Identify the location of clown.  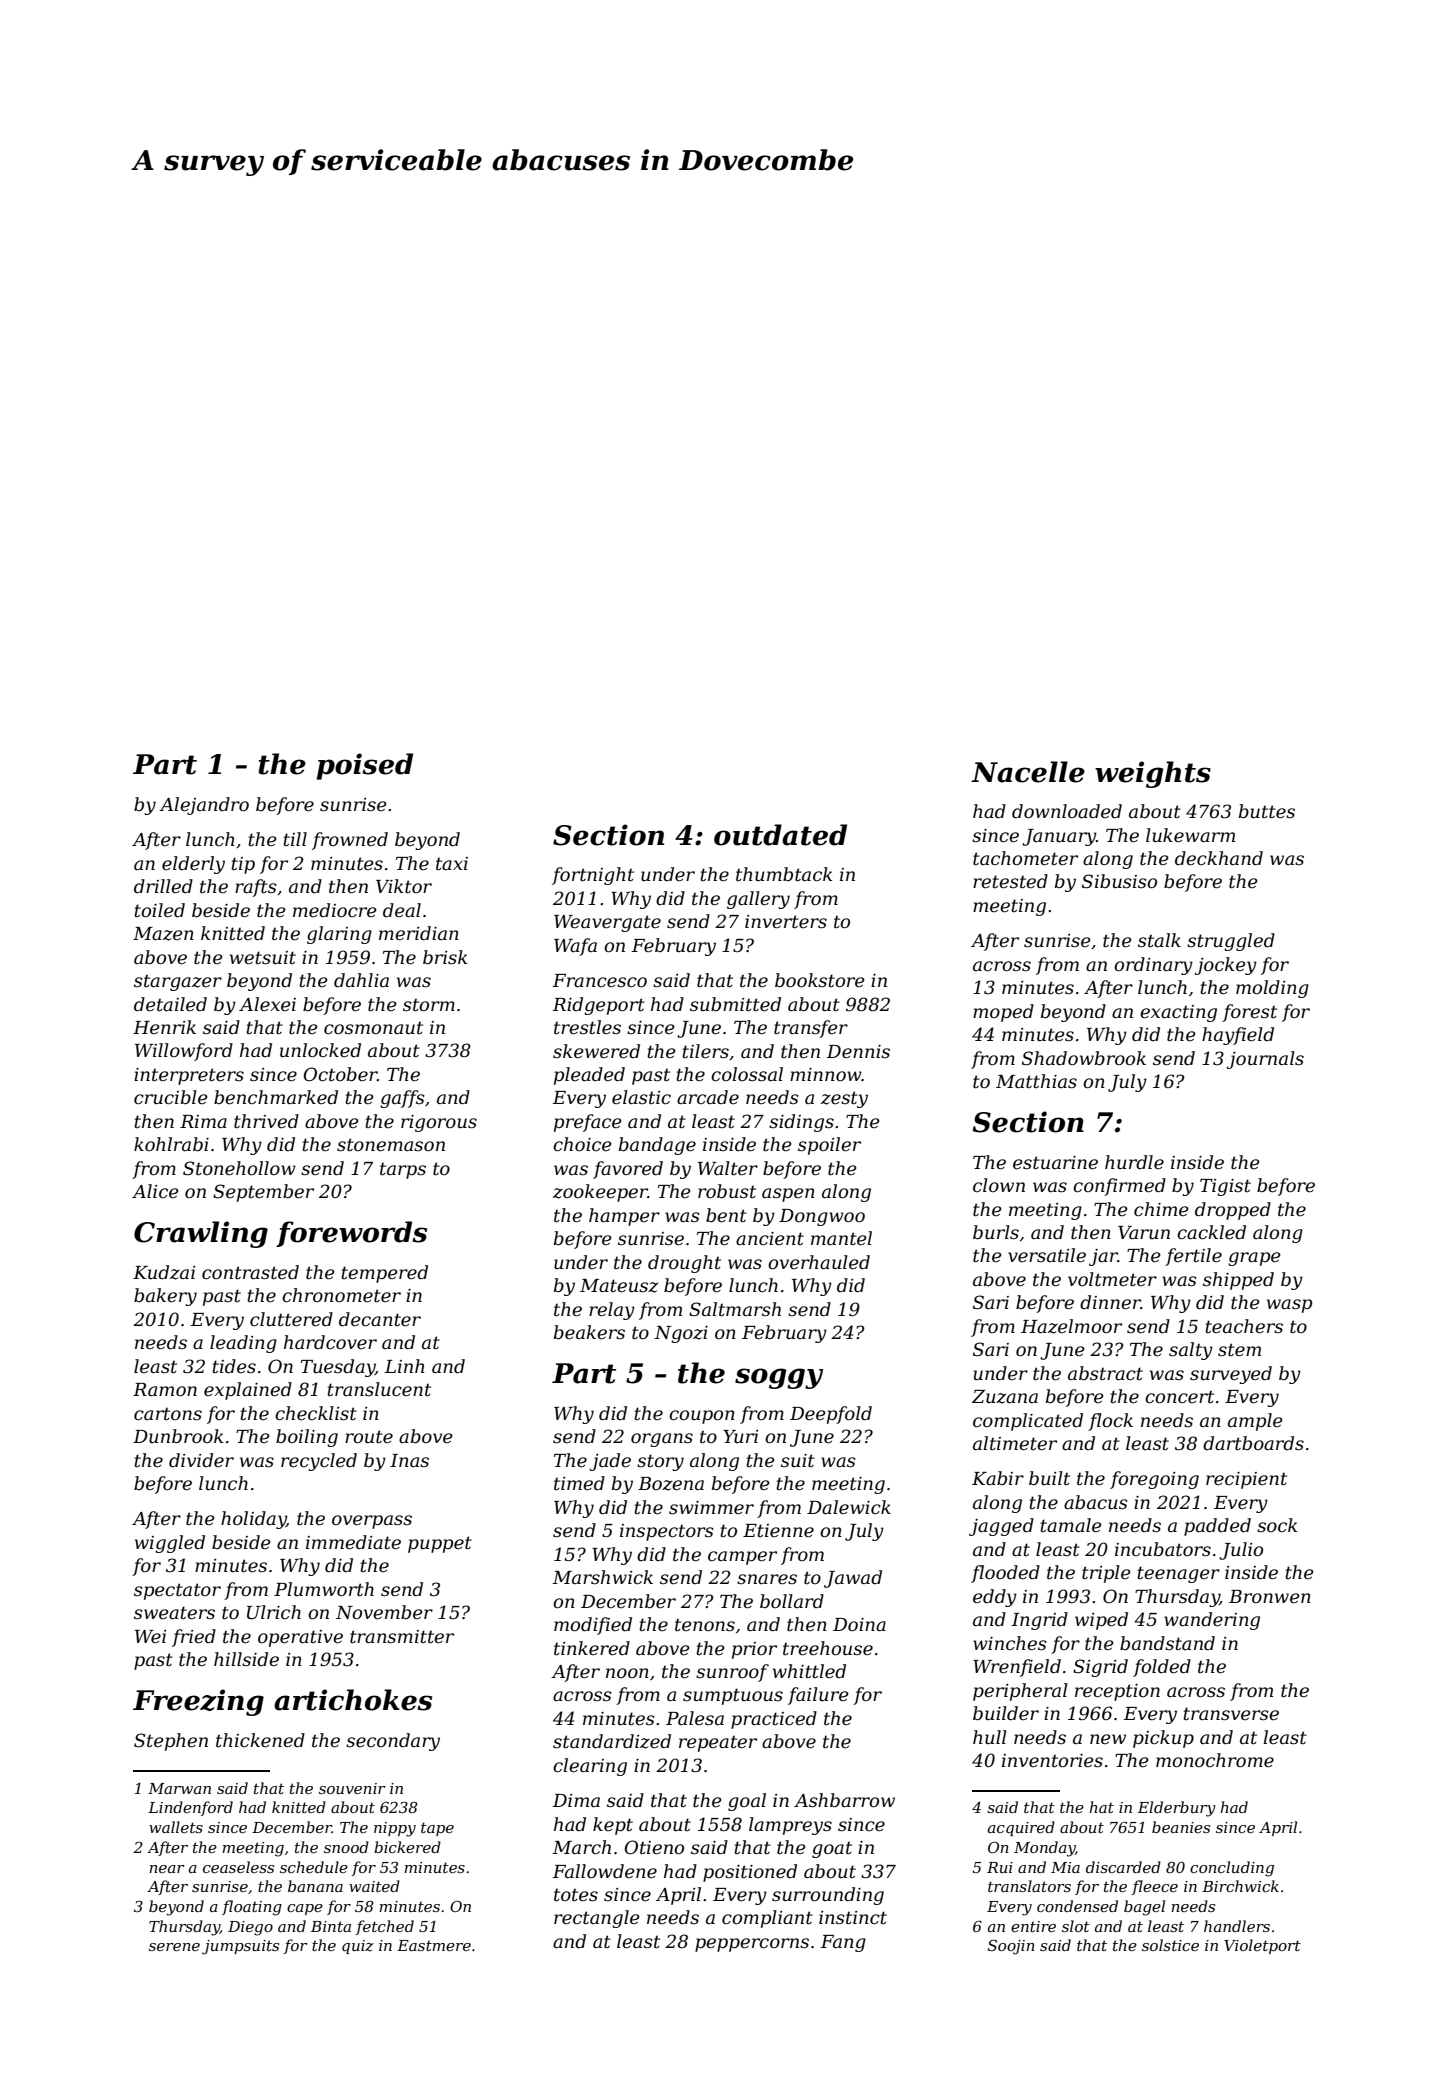
(999, 1185).
